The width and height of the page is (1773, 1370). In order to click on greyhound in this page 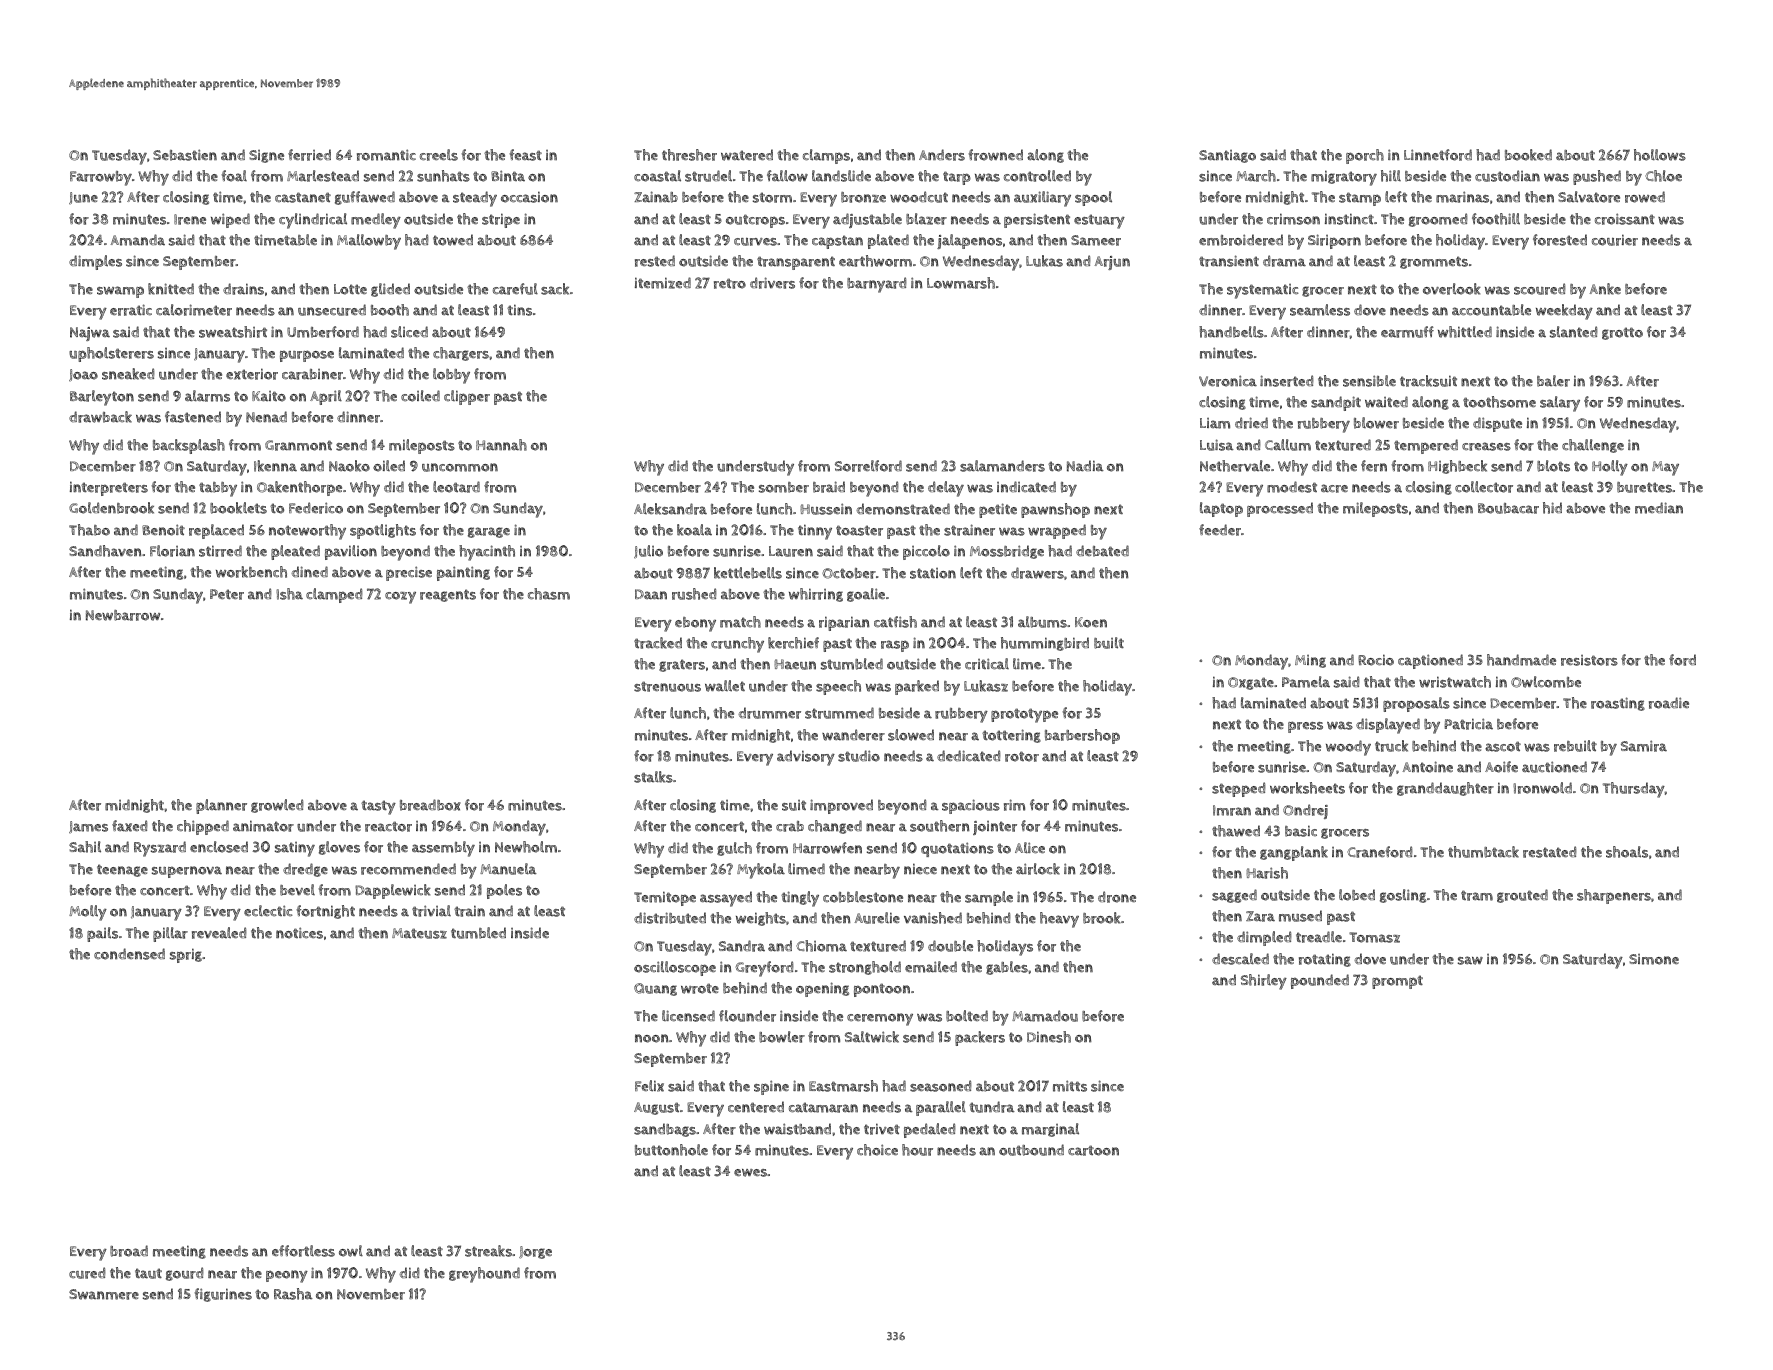, I will do `click(484, 1275)`.
